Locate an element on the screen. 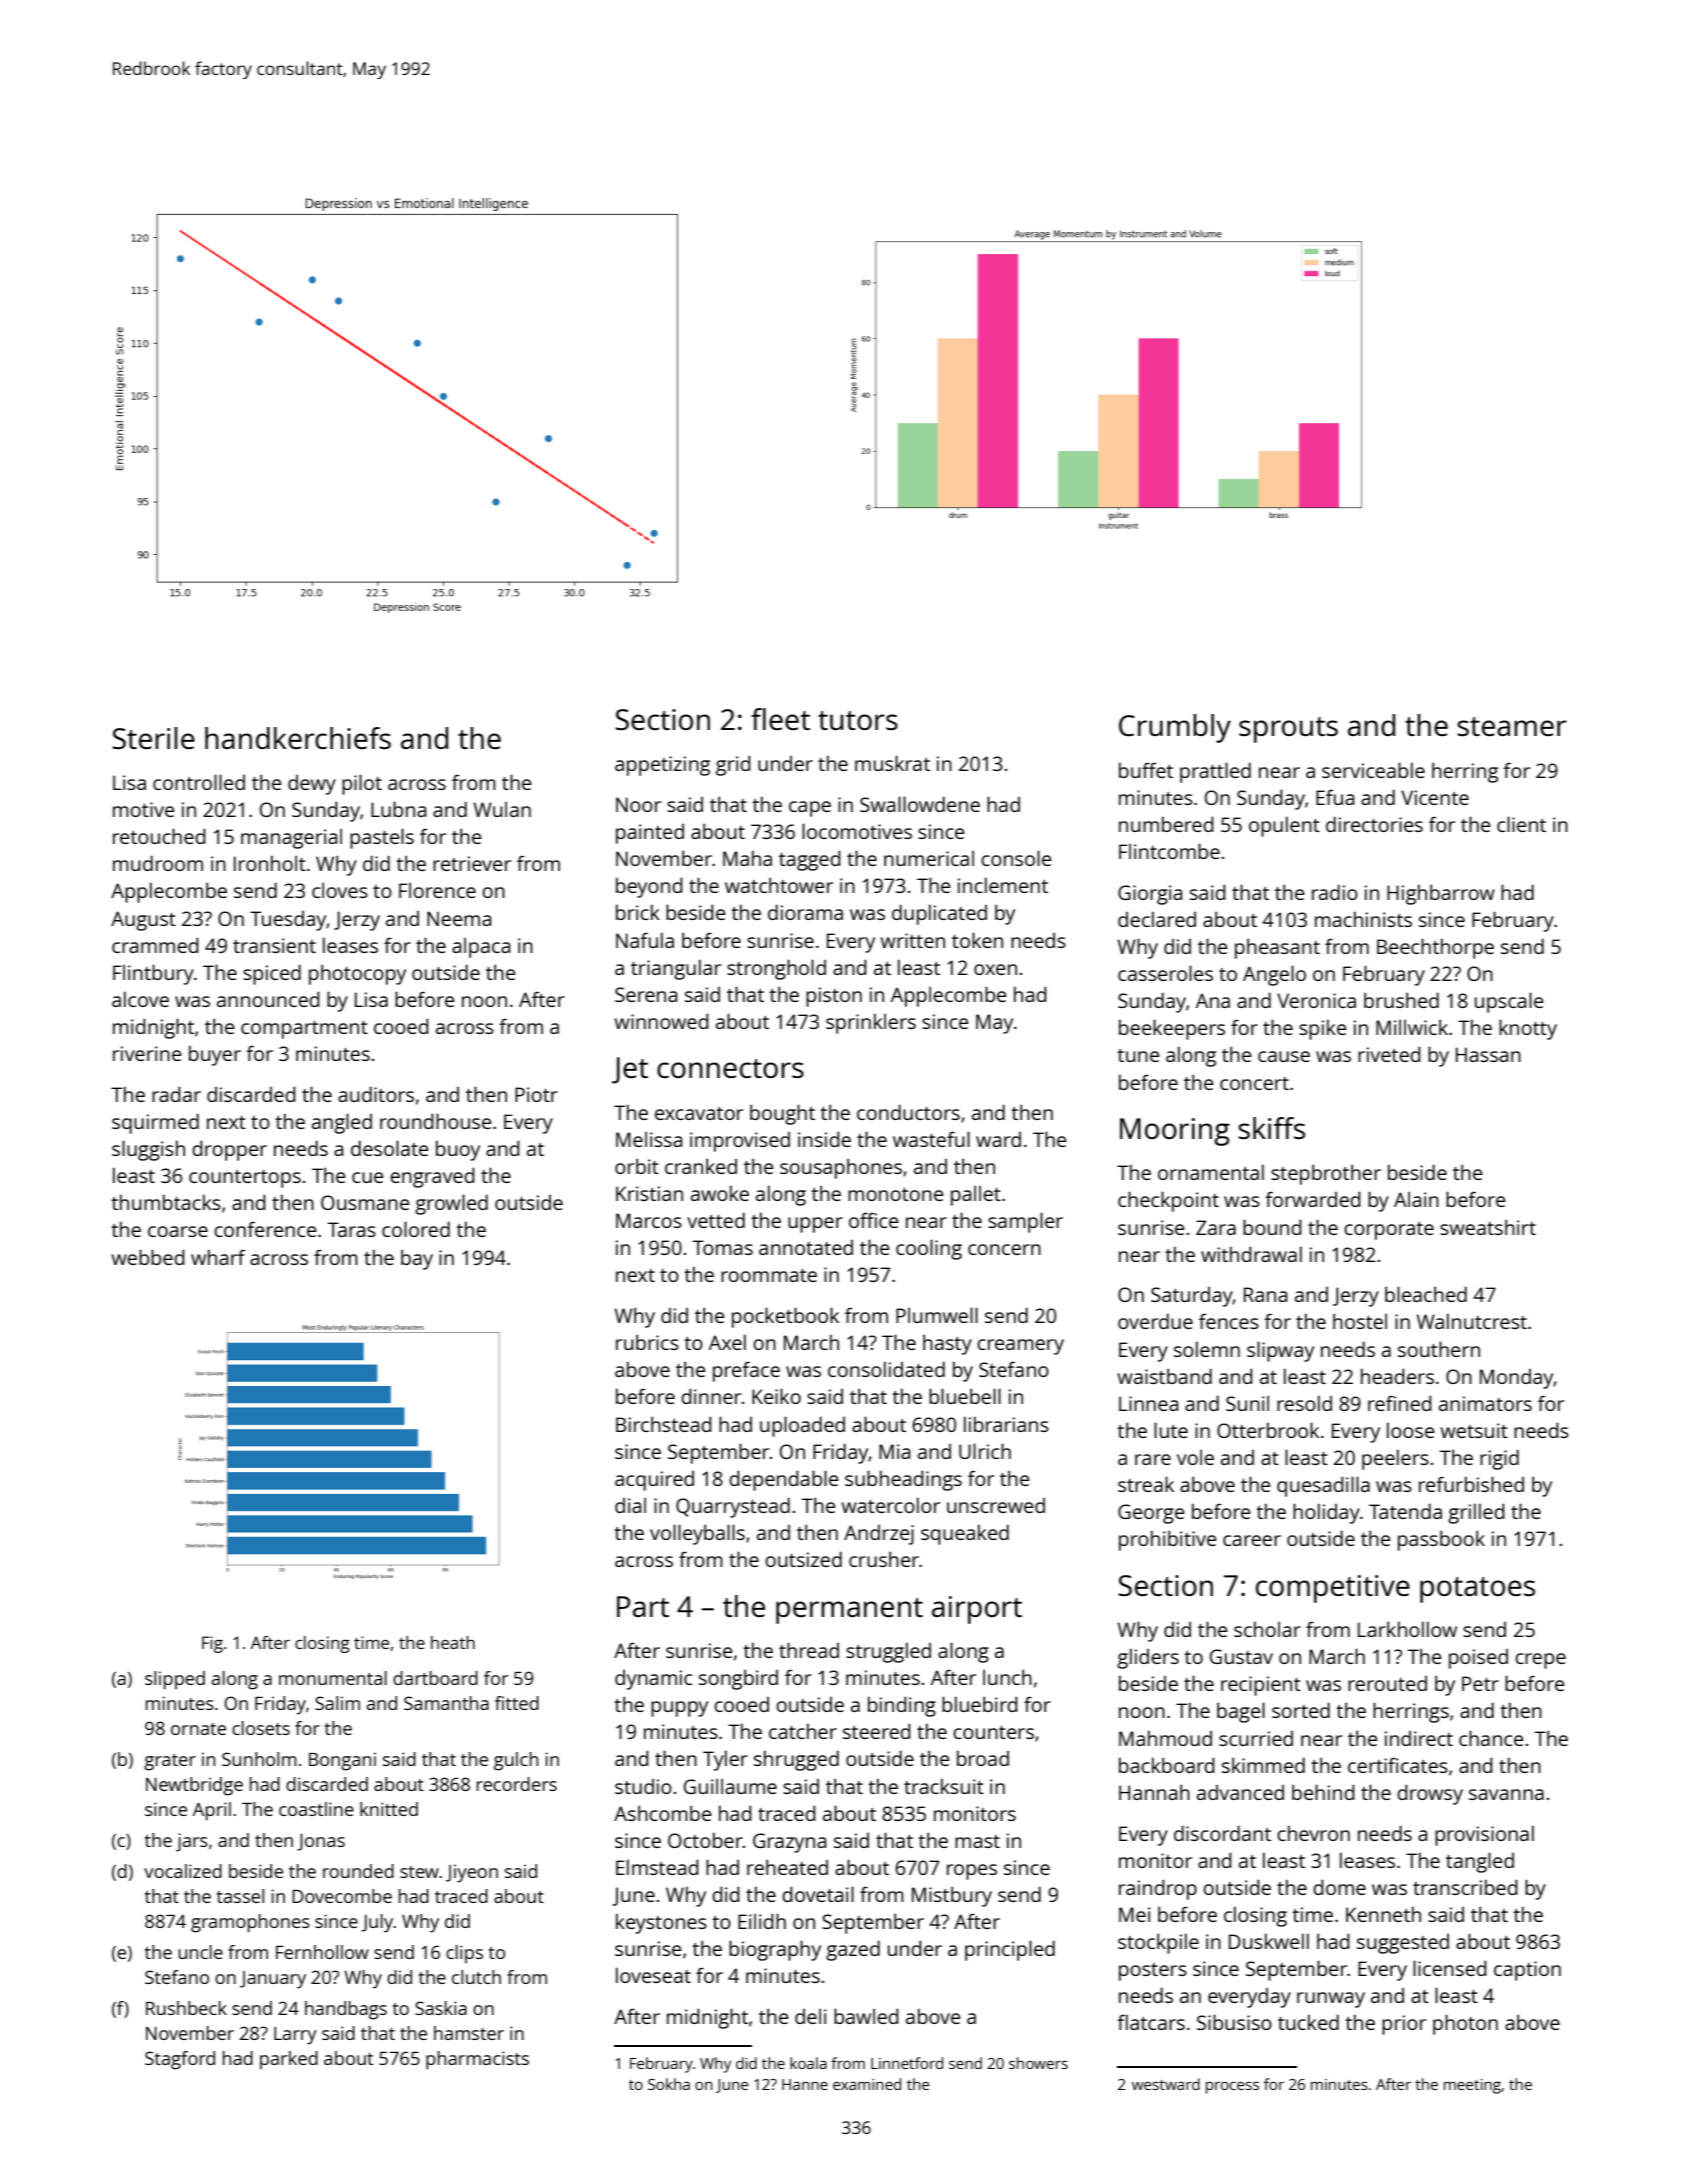 This screenshot has width=1683, height=2178. fleet is located at coordinates (780, 719).
